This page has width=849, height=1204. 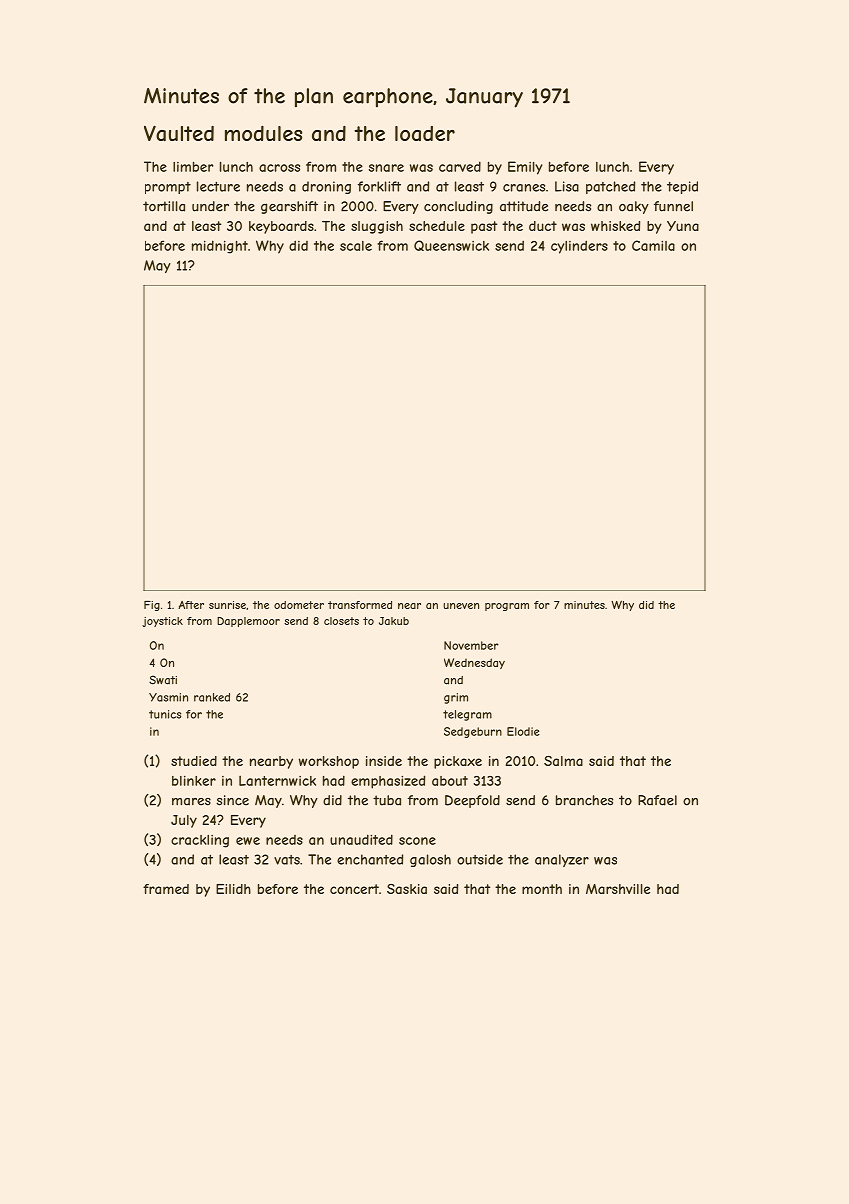 I want to click on month, so click(x=542, y=889).
